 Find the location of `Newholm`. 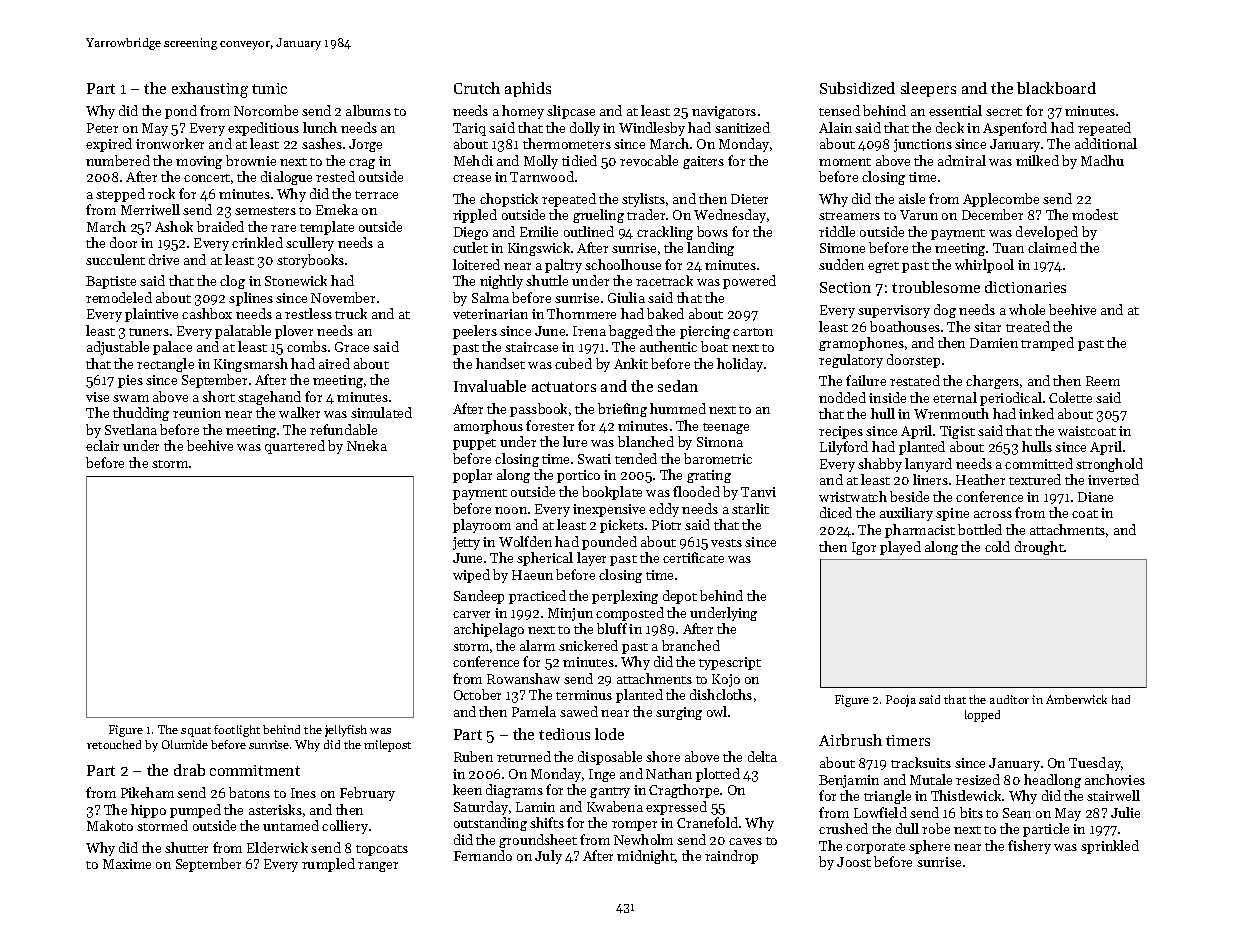

Newholm is located at coordinates (643, 839).
